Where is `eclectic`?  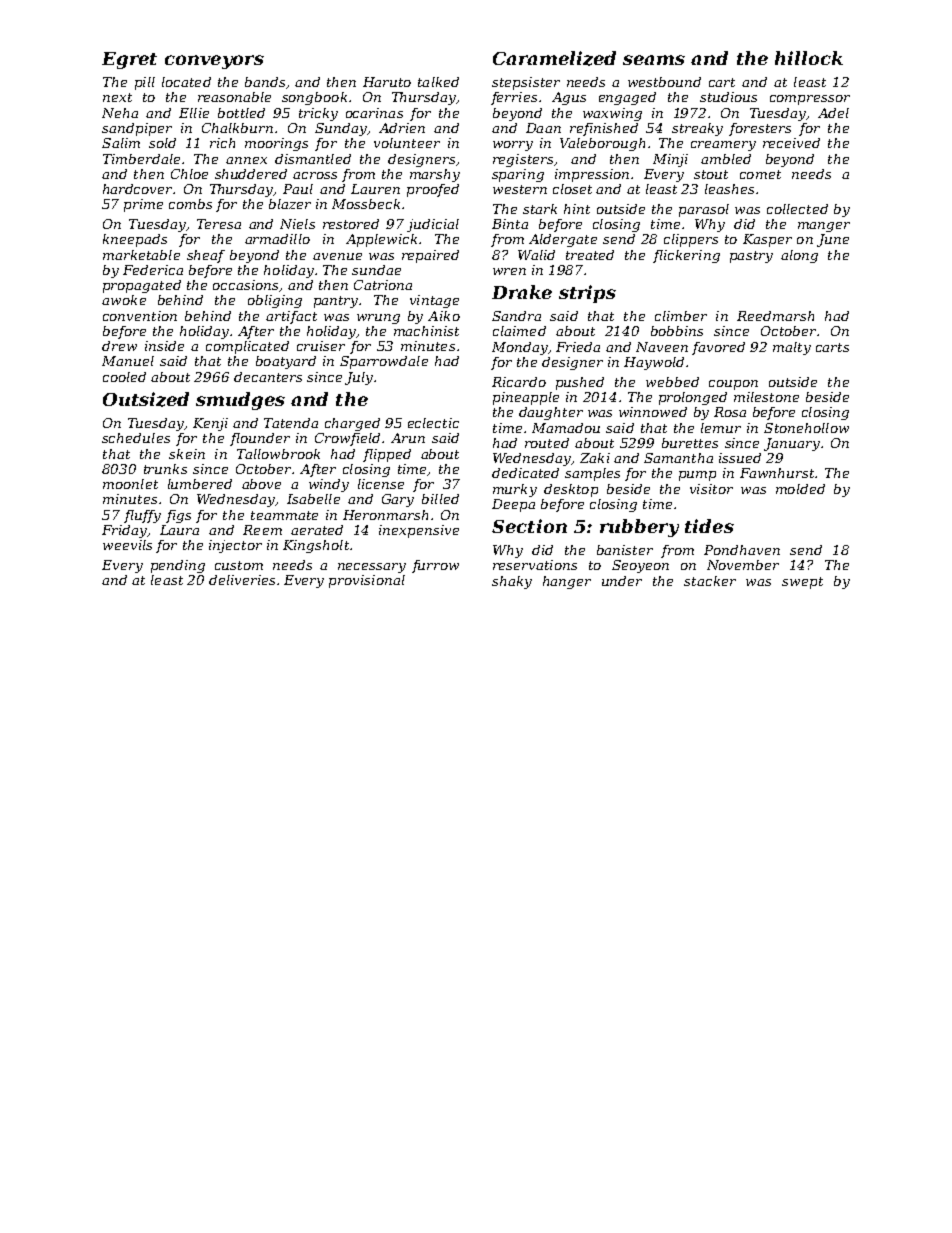 eclectic is located at coordinates (433, 423).
